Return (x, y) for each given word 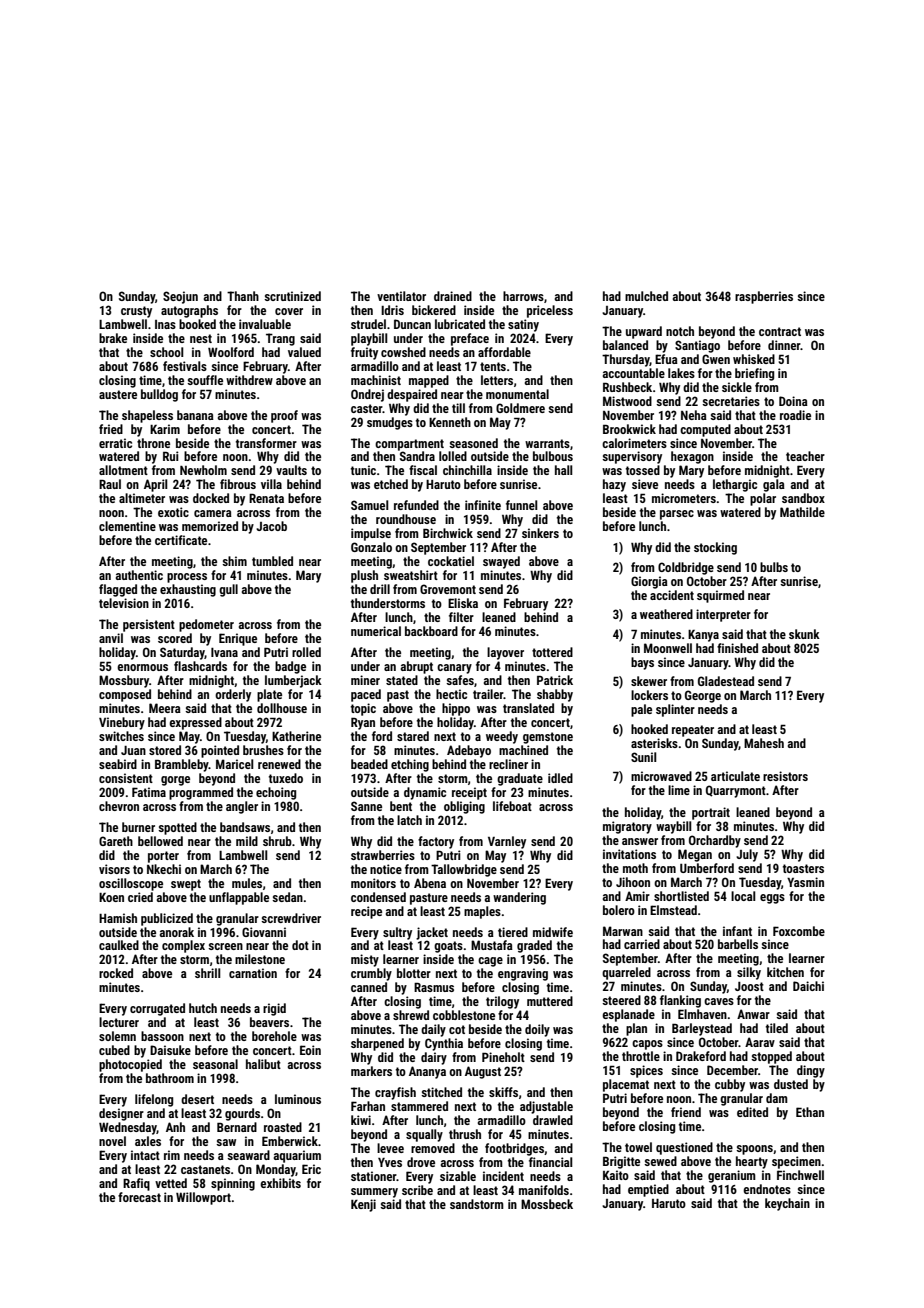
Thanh (243, 296)
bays (642, 663)
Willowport (203, 1198)
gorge (175, 781)
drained (453, 296)
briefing (754, 374)
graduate (520, 779)
